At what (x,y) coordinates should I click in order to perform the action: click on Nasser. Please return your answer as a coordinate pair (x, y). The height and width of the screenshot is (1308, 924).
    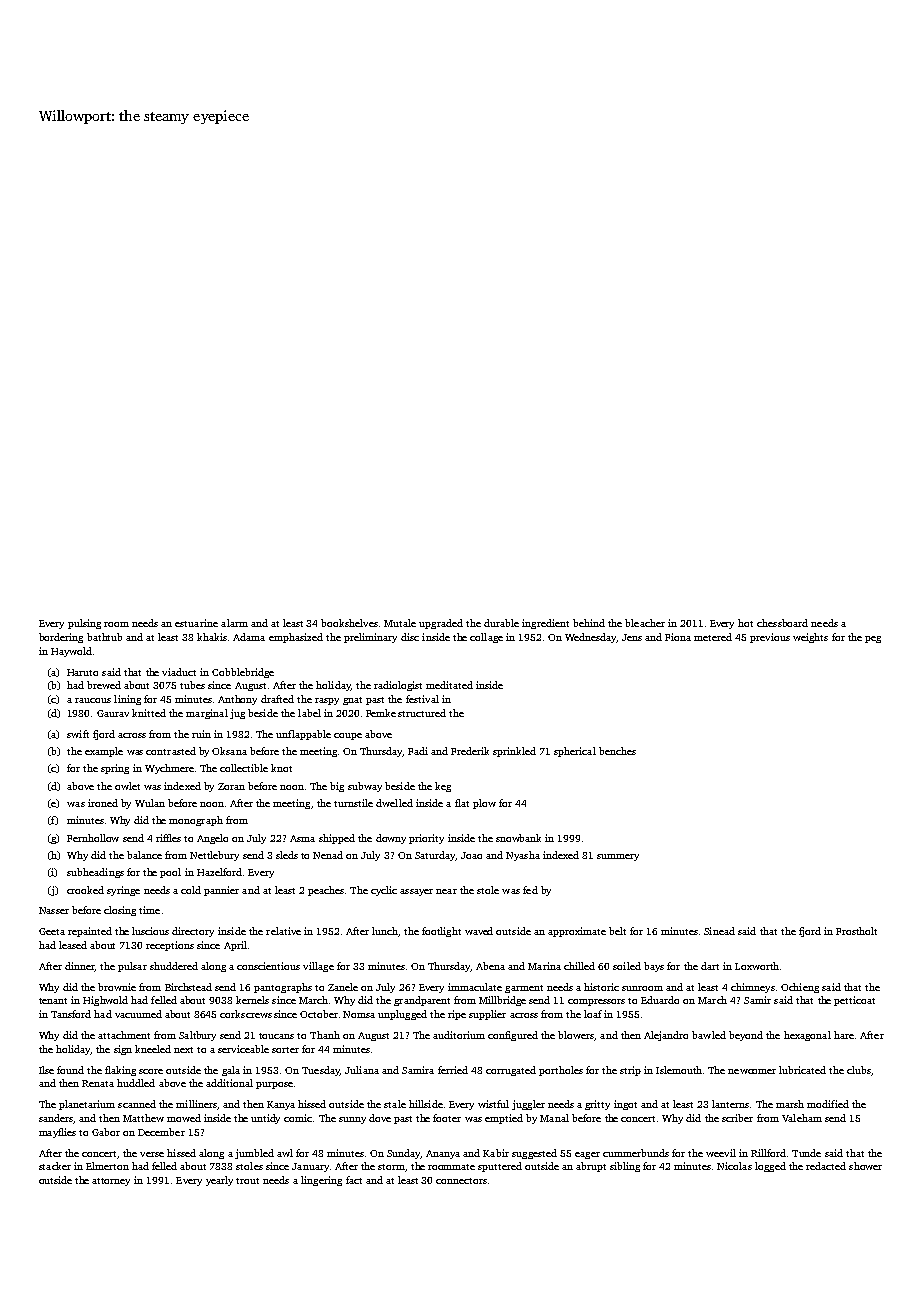
    Looking at the image, I should click on (54, 910).
